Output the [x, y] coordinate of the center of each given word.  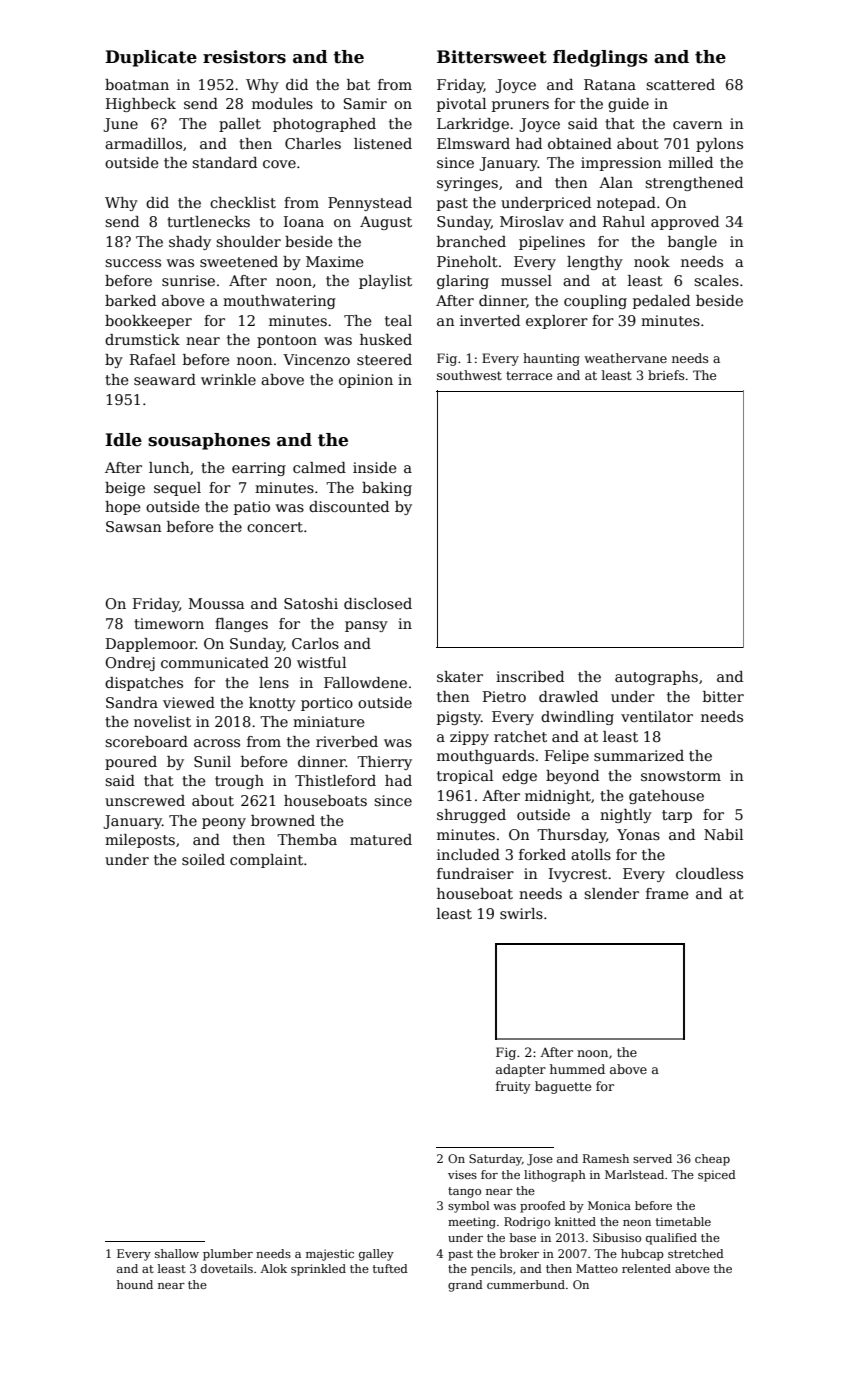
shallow [177, 1253]
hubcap [642, 1255]
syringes [467, 184]
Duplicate [151, 58]
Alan [616, 182]
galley [376, 1255]
